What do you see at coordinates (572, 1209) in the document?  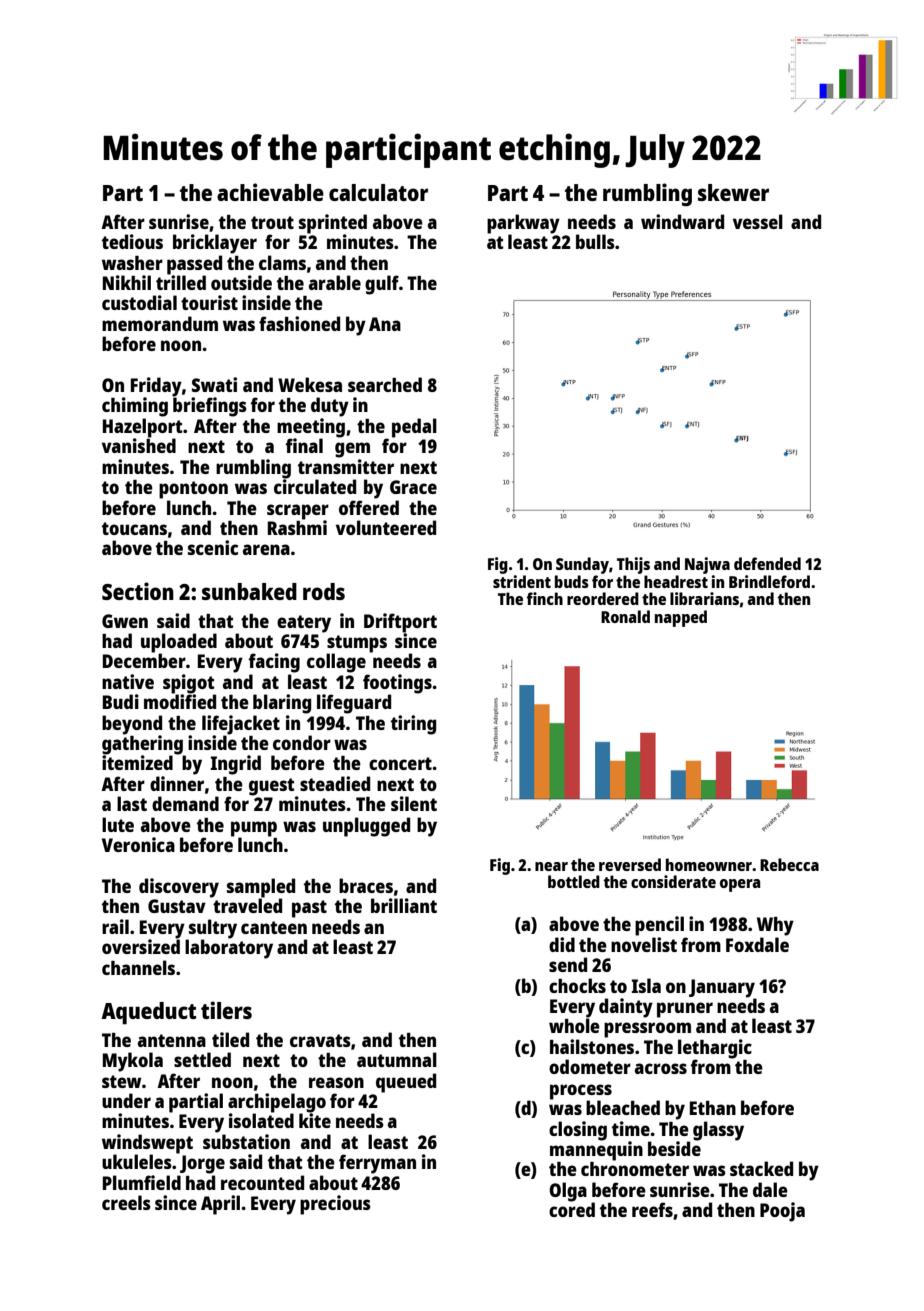 I see `cored` at bounding box center [572, 1209].
